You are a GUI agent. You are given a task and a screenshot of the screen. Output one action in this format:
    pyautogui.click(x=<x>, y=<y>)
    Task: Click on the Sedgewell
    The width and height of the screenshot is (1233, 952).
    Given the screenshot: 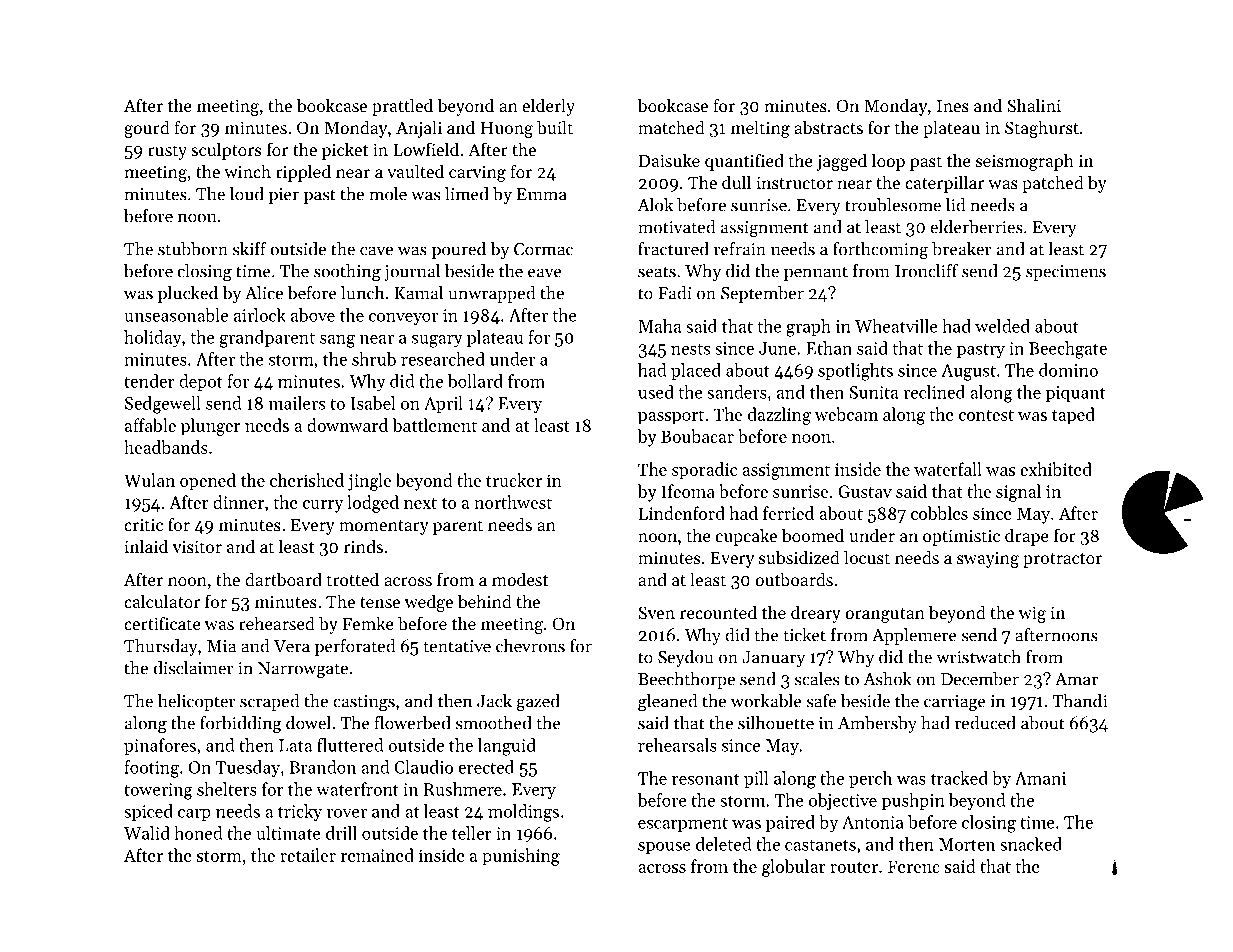 What is the action you would take?
    pyautogui.click(x=163, y=405)
